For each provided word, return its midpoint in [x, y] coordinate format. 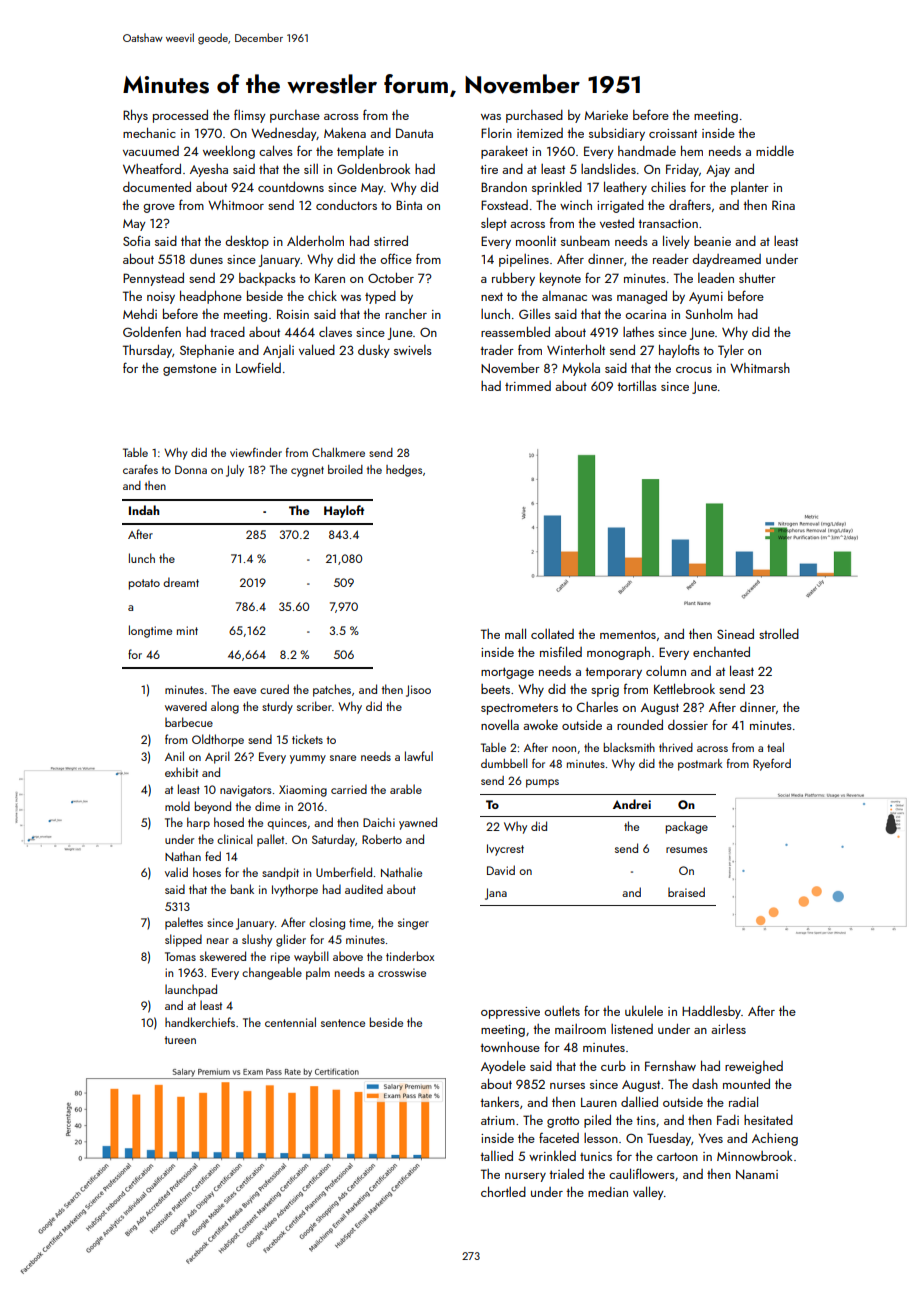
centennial [290, 1022]
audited [364, 889]
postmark [700, 765]
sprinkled [557, 188]
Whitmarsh [760, 368]
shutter [757, 277]
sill [311, 169]
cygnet [307, 471]
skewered [223, 956]
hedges [404, 471]
